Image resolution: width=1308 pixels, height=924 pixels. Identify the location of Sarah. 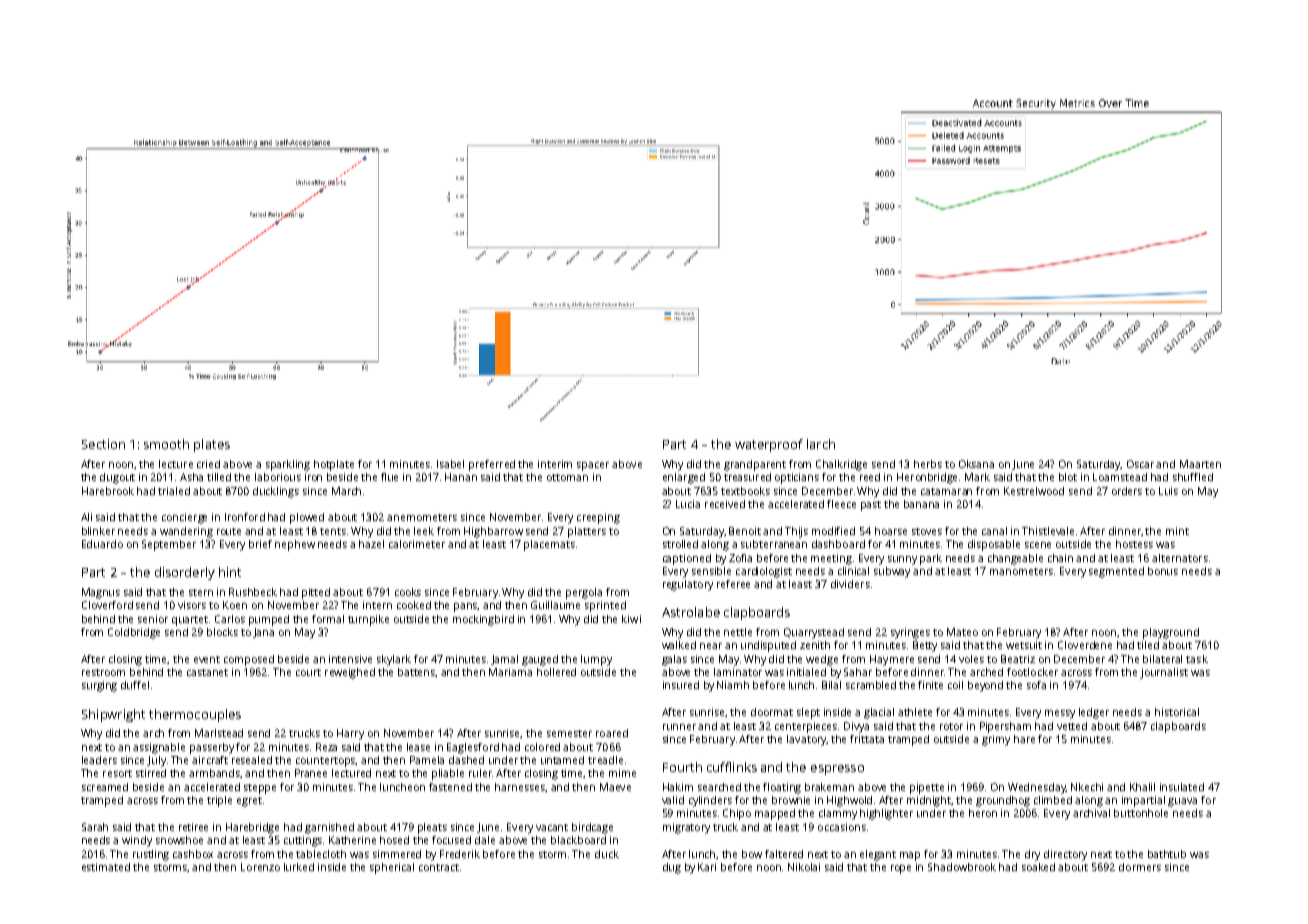
(95, 827).
